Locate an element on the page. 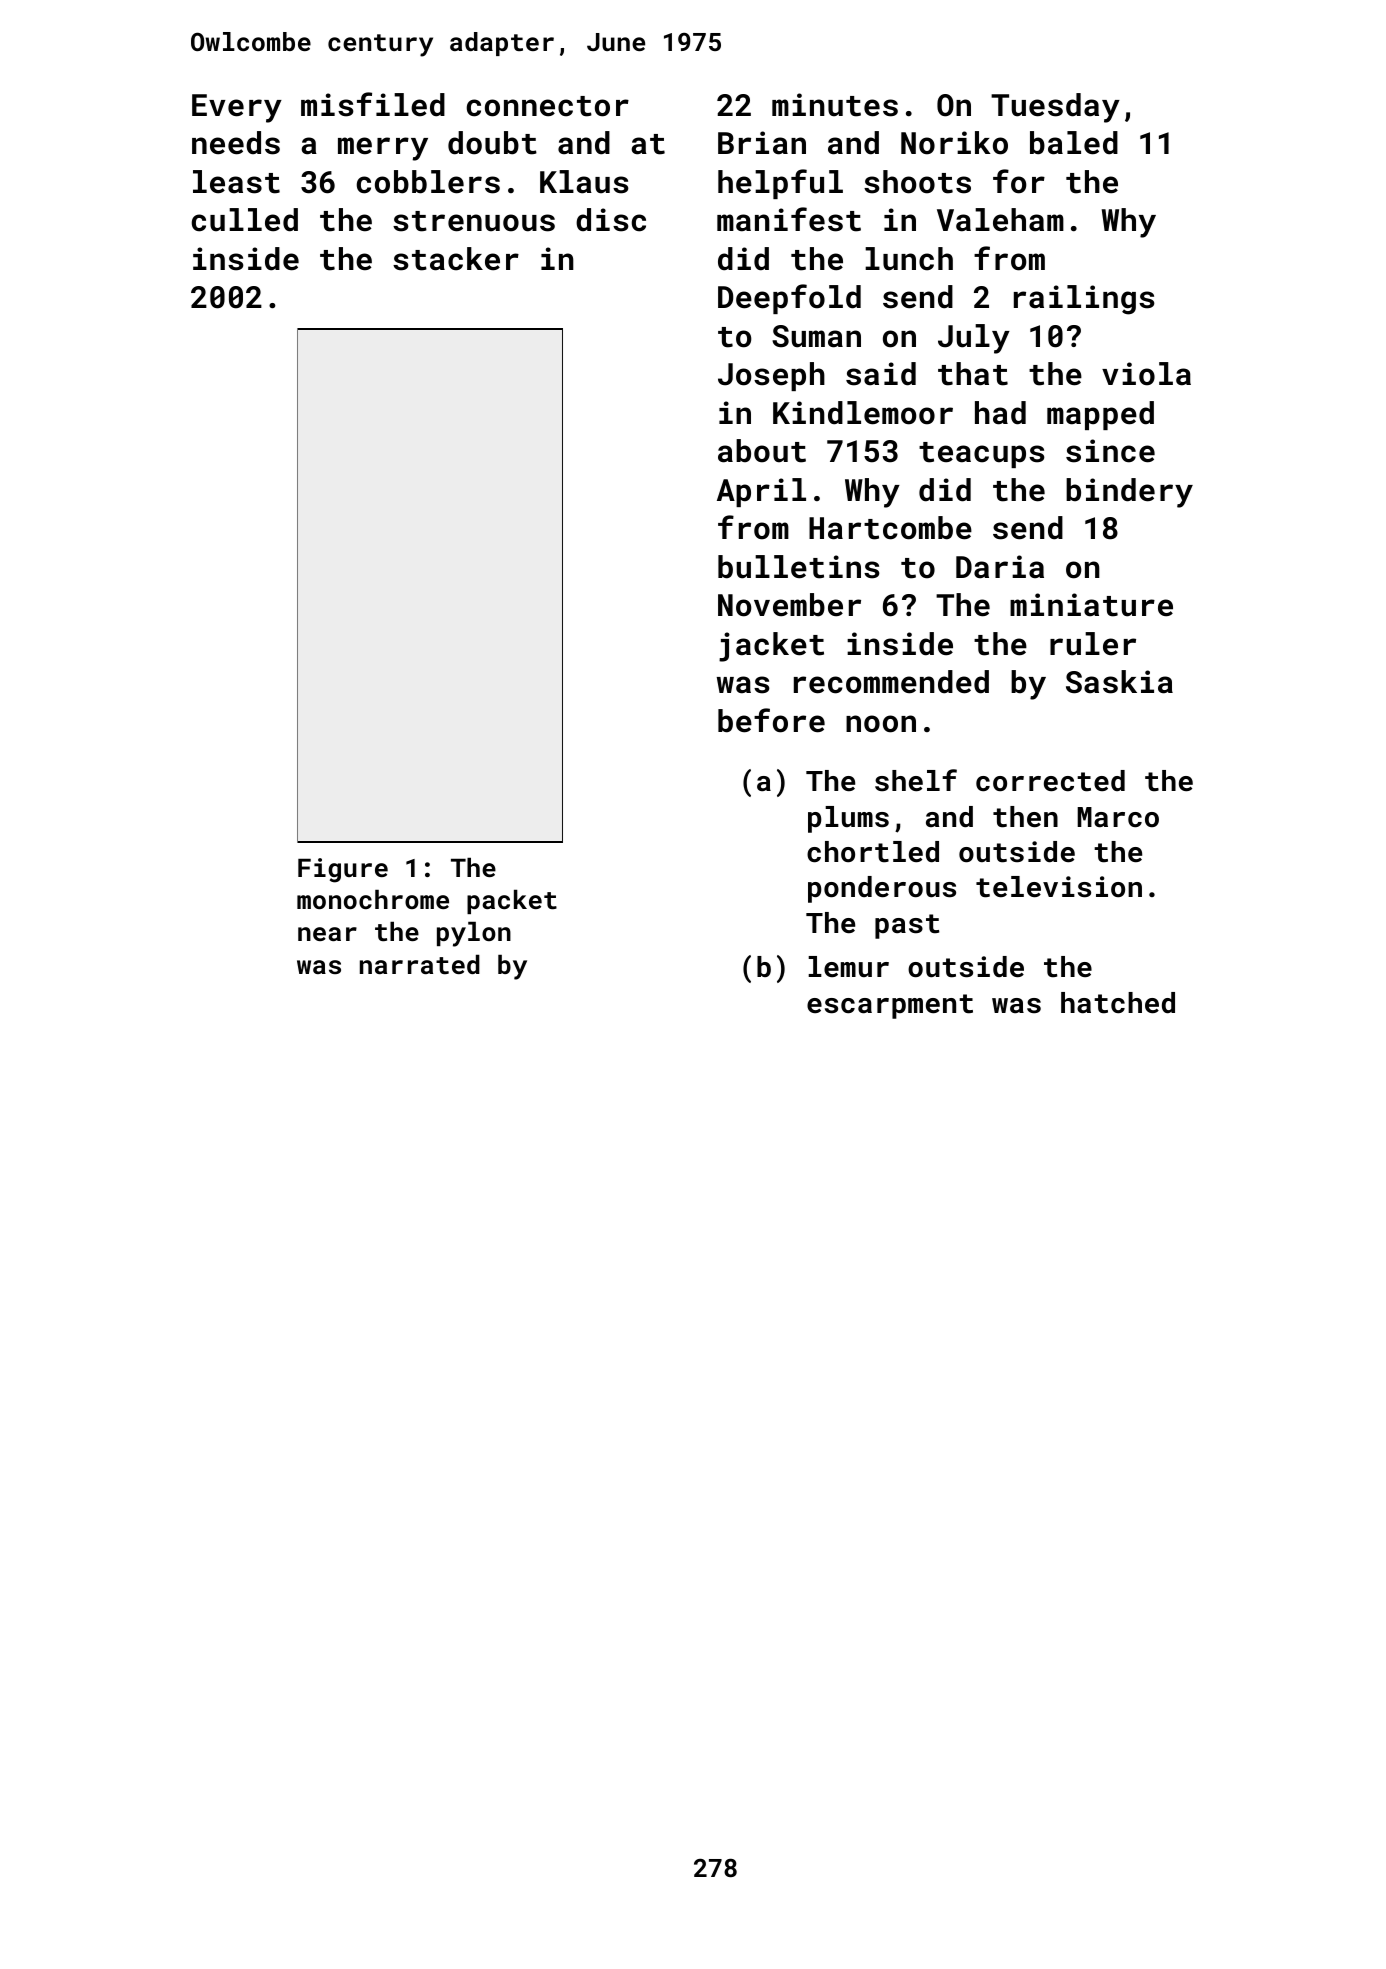 This image has height=1969, width=1386. television is located at coordinates (1059, 887).
